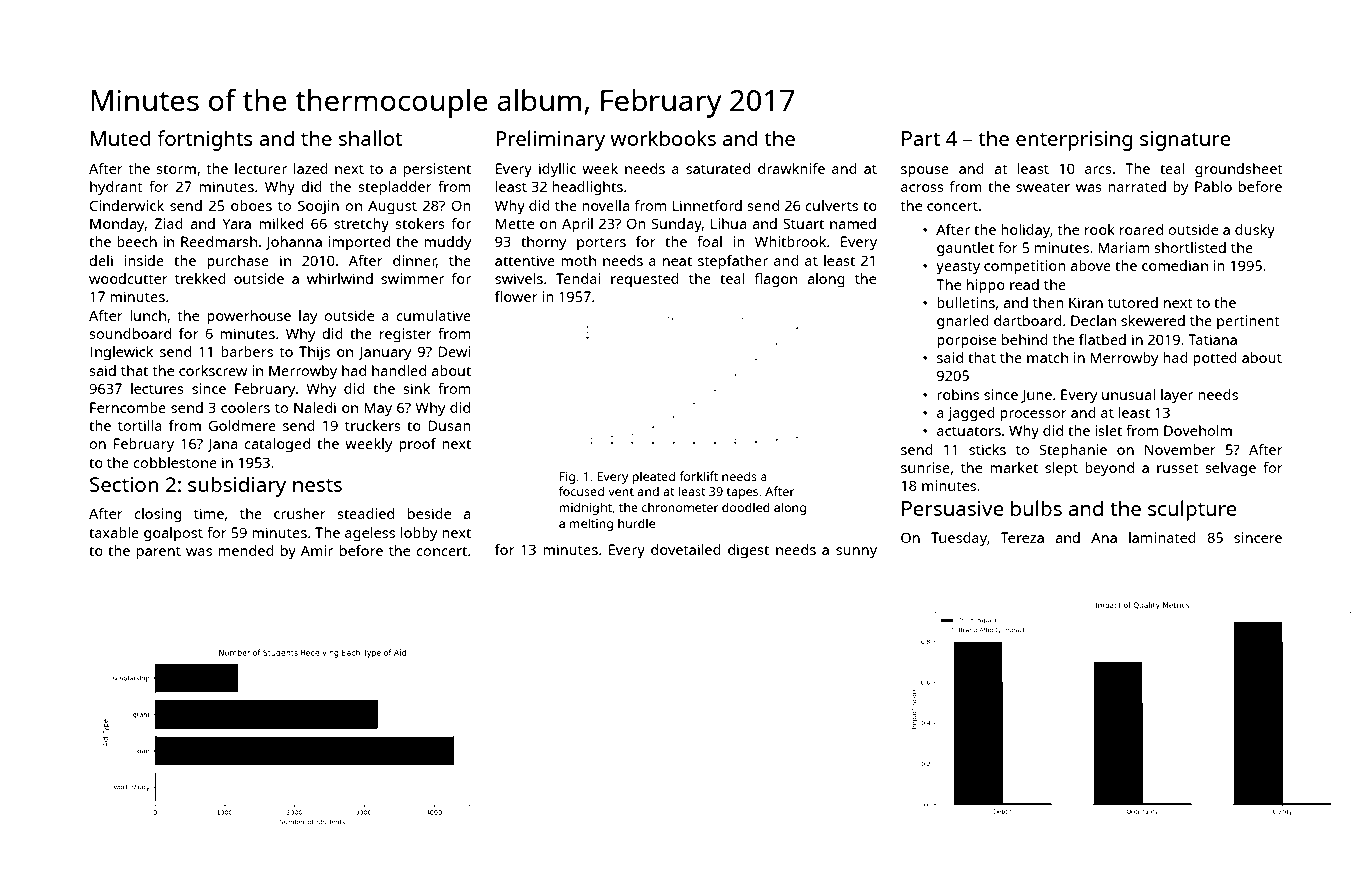 This page has width=1372, height=887. Describe the element at coordinates (746, 507) in the page. I see `doodled` at that location.
